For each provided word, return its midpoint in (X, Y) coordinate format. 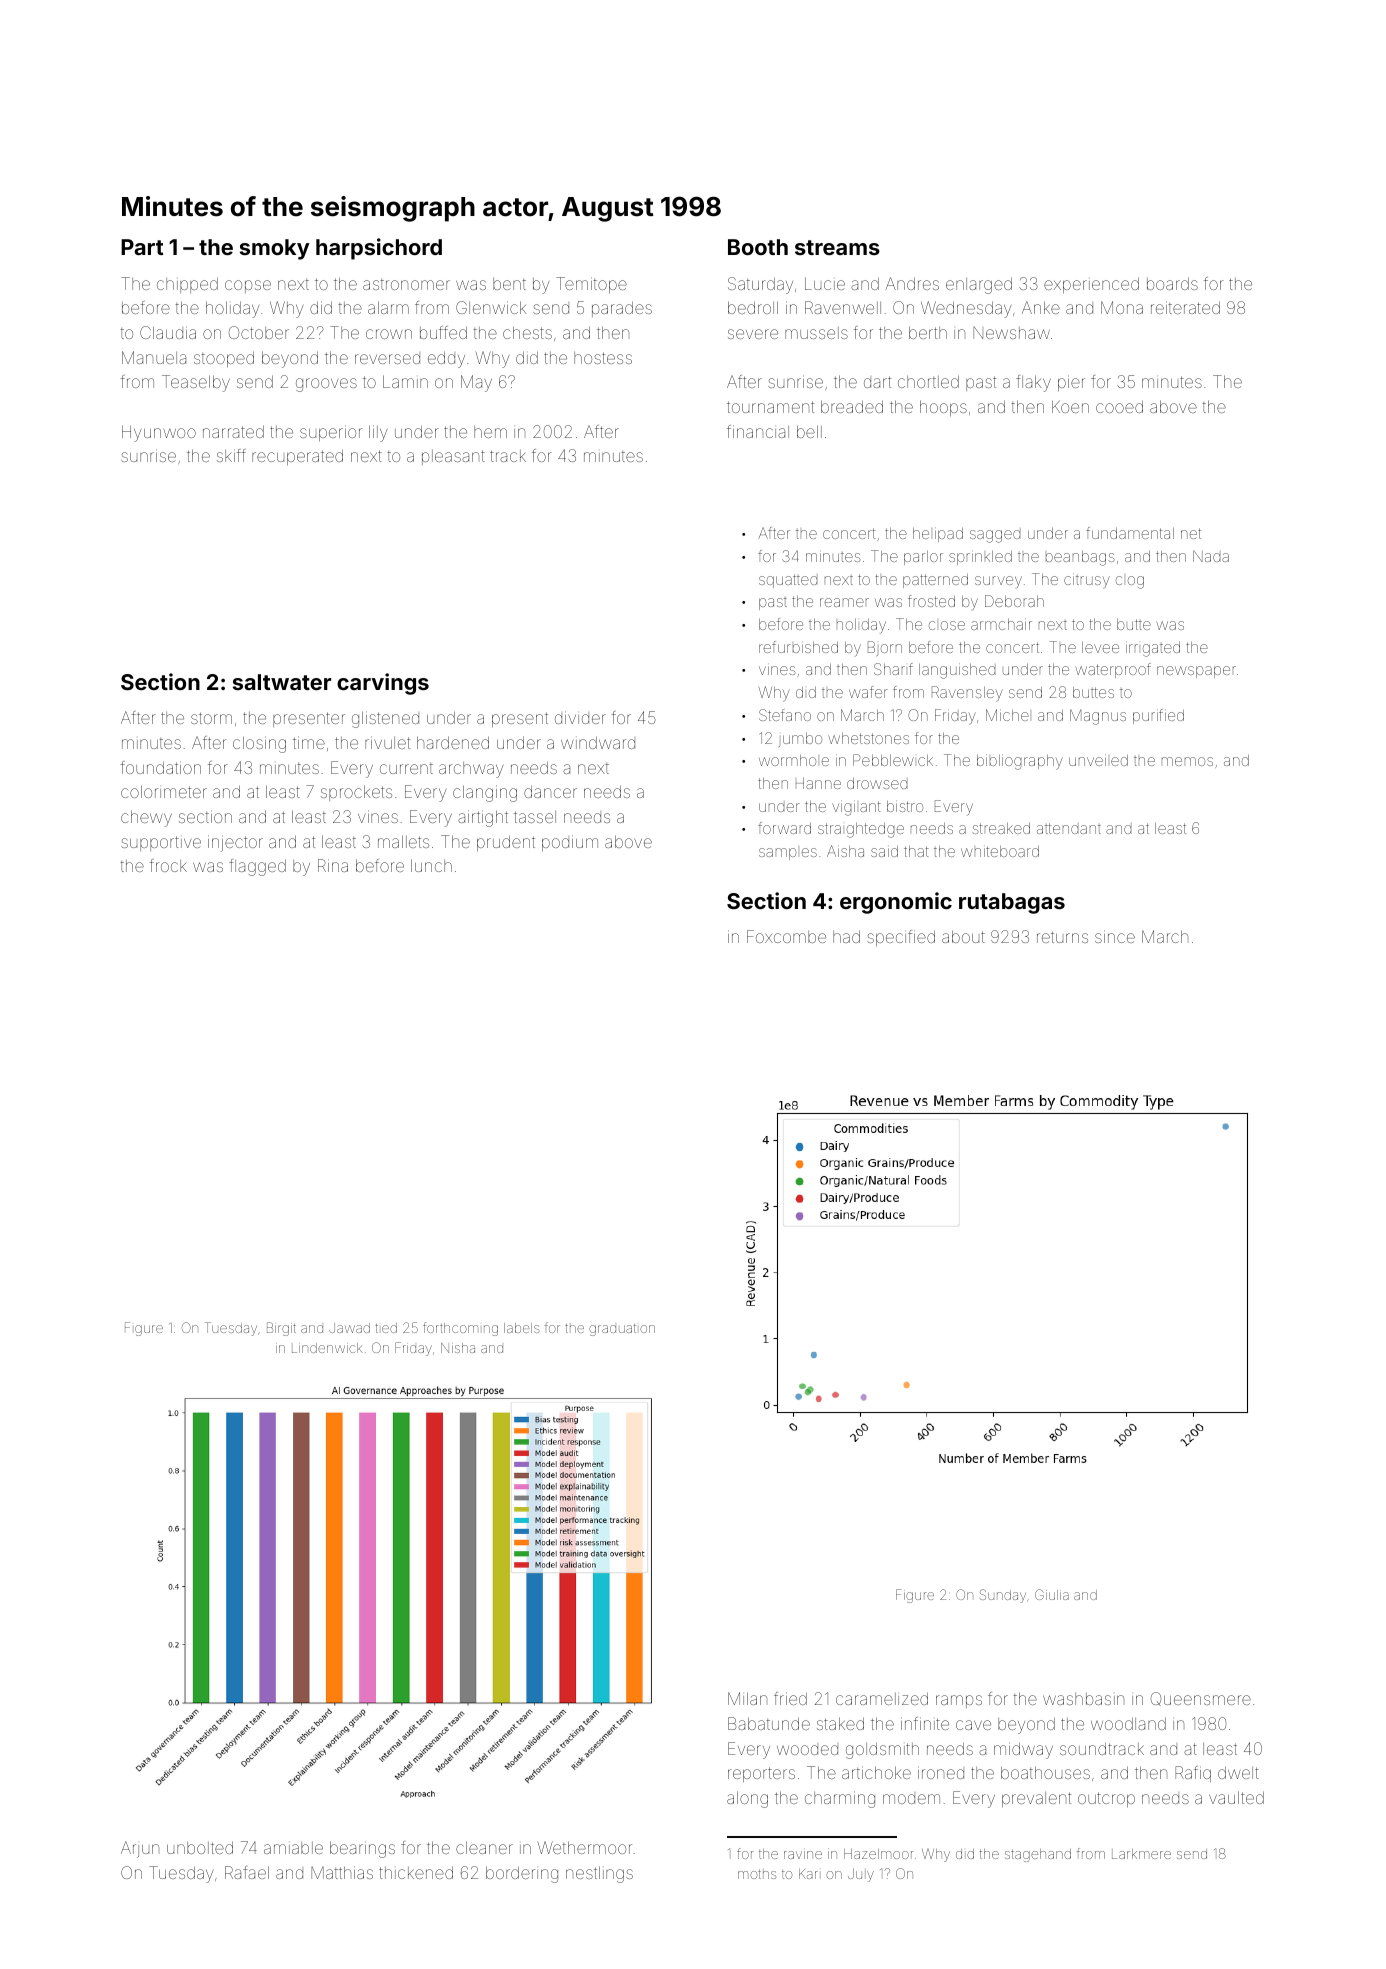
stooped (224, 359)
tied (386, 1328)
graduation (622, 1330)
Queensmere (1201, 1699)
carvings (383, 684)
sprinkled (980, 558)
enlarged (979, 286)
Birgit (281, 1329)
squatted (788, 581)
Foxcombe (786, 936)
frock (168, 865)
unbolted (200, 1848)
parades (622, 309)
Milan (747, 1698)
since (1115, 936)
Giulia (1052, 1594)
